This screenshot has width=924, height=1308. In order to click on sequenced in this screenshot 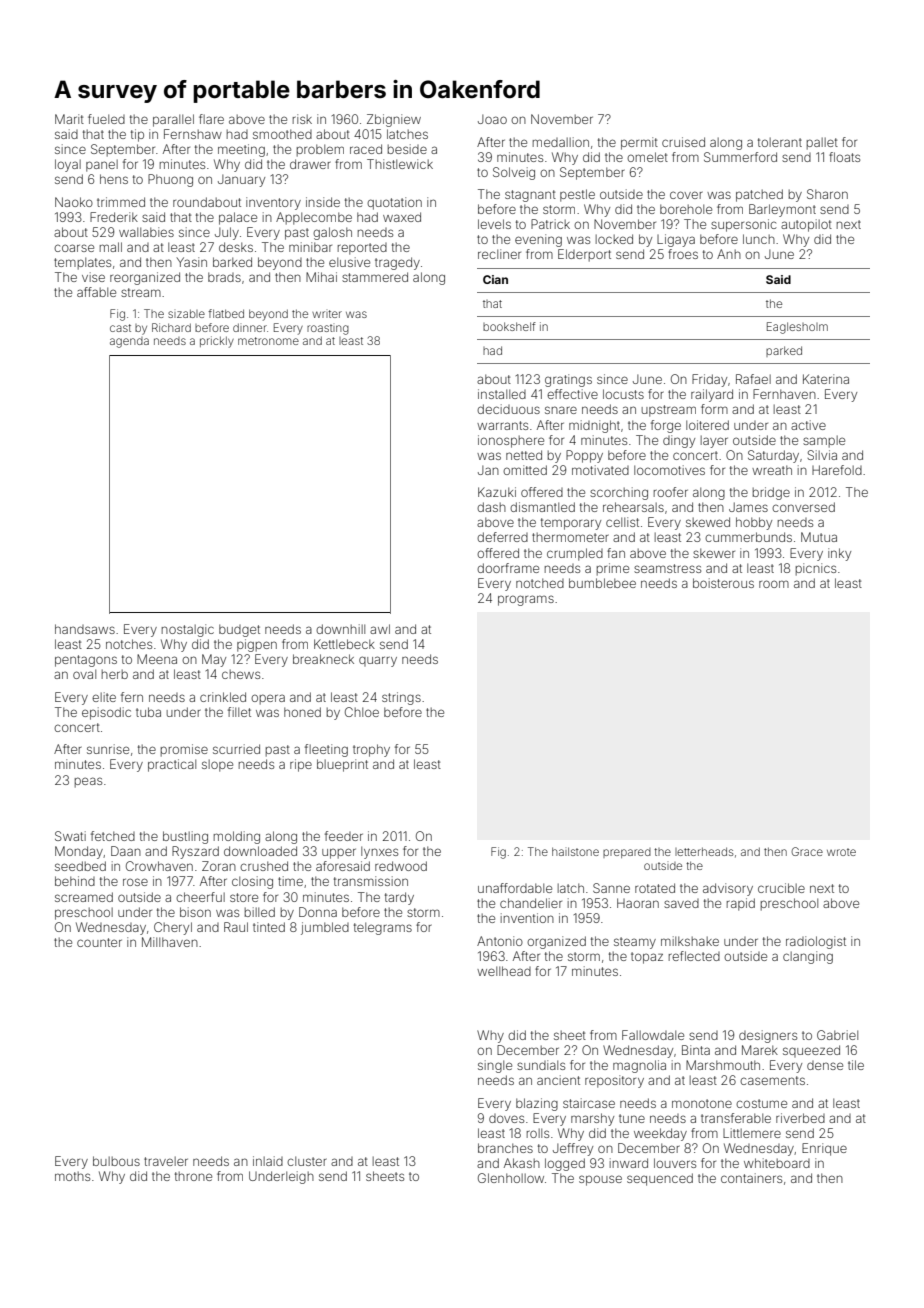, I will do `click(660, 1179)`.
